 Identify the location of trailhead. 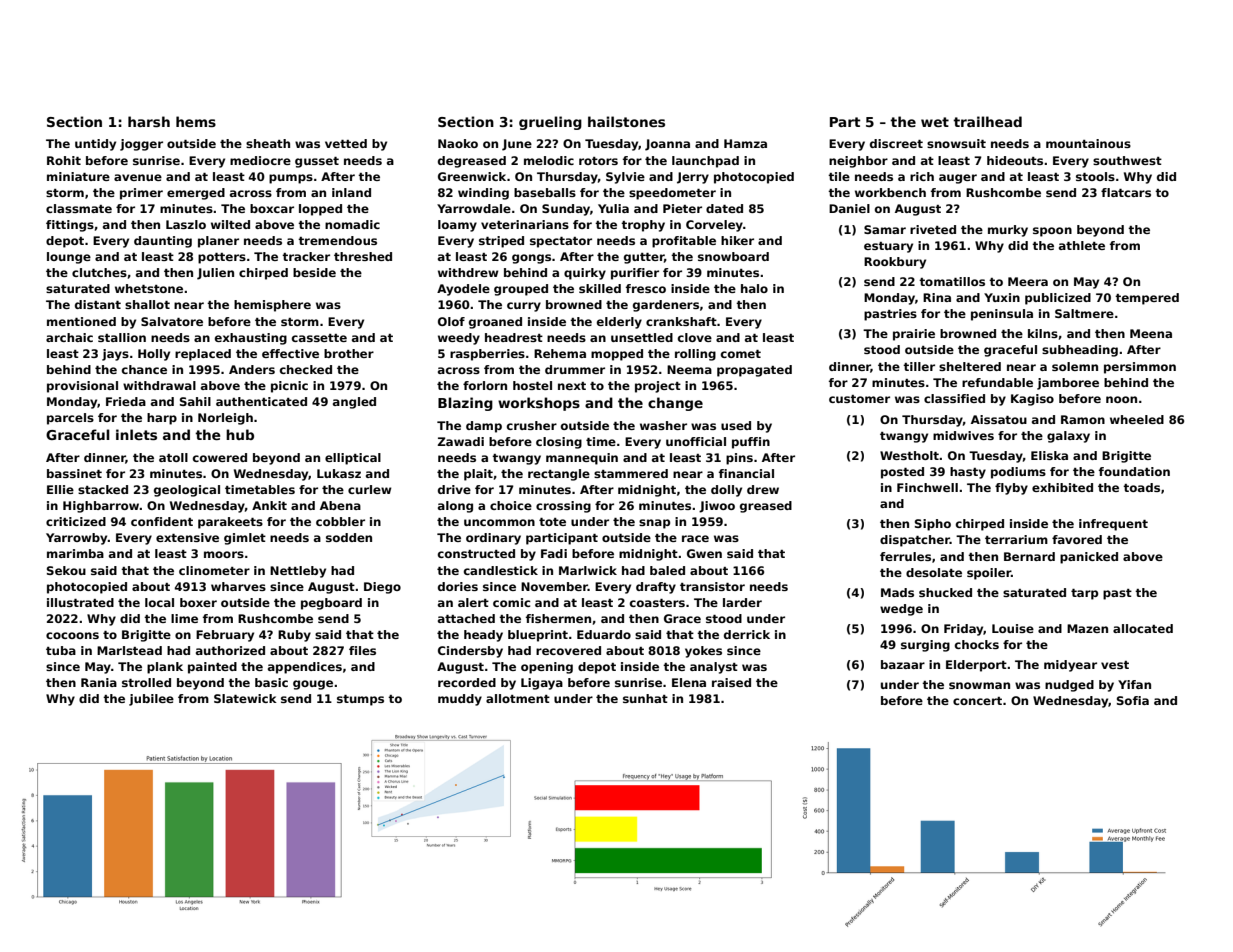
(987, 121).
